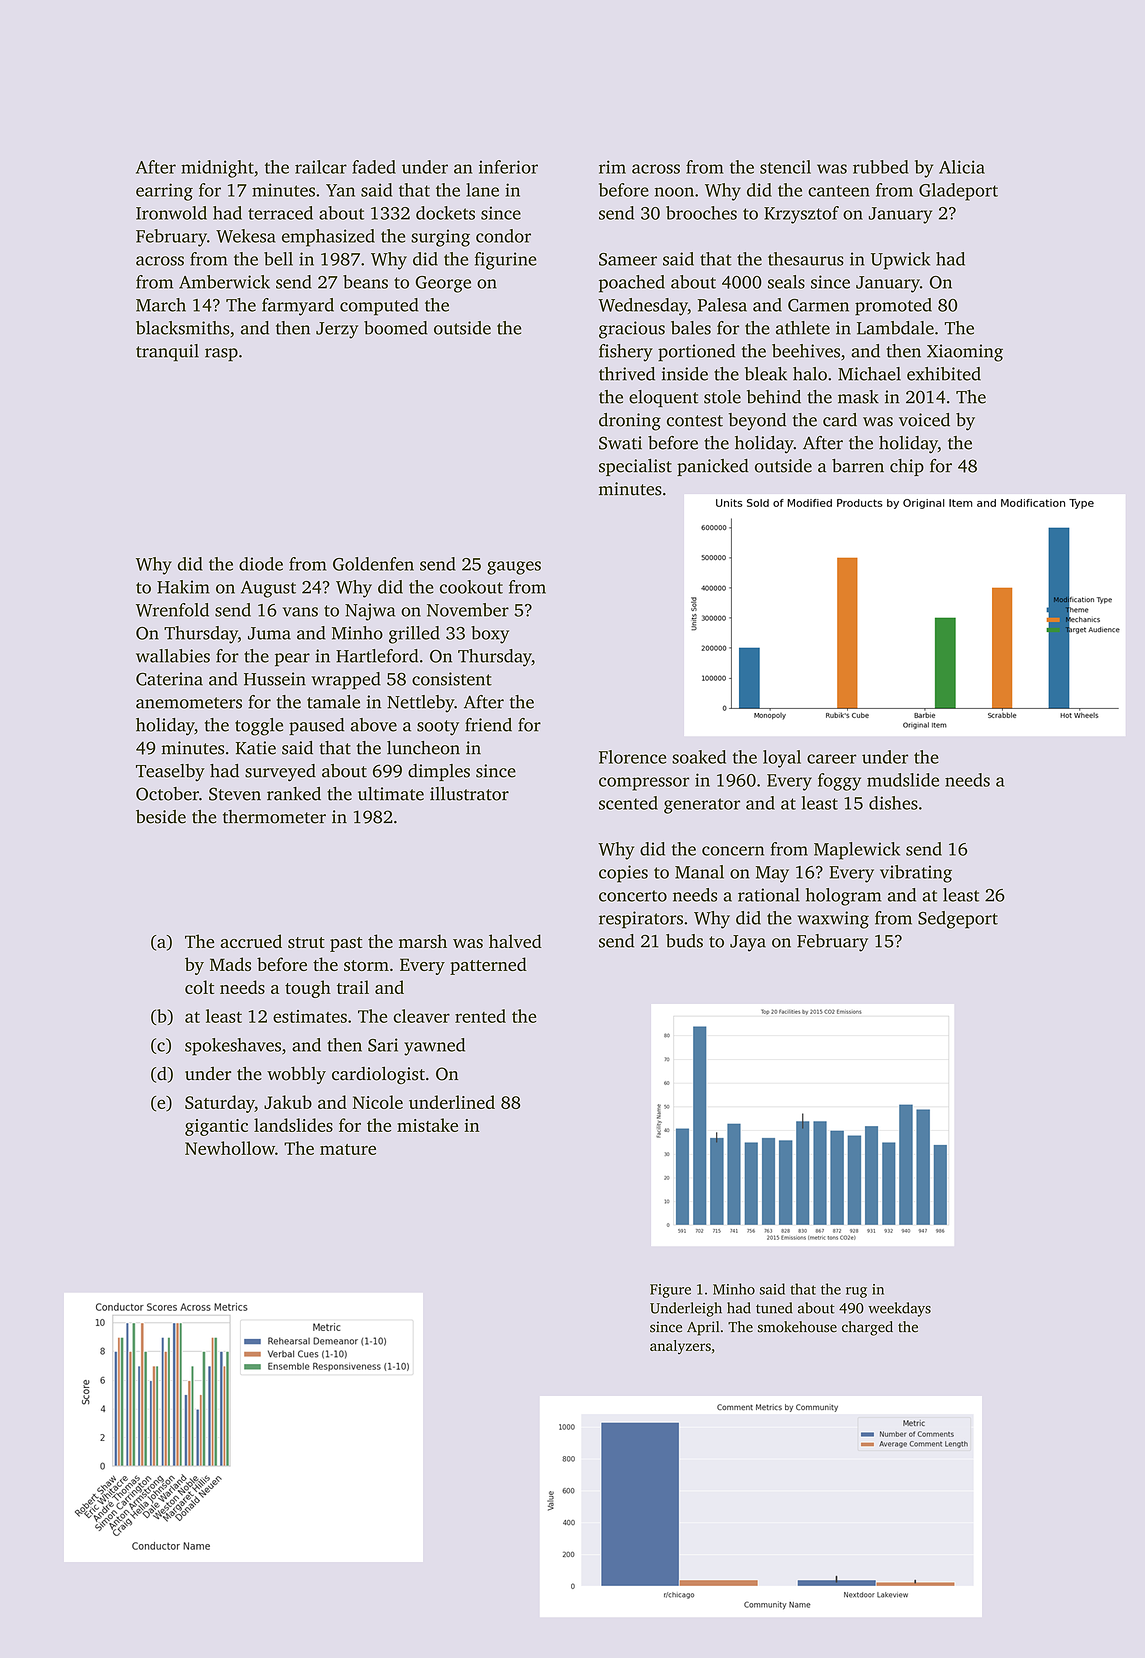  Describe the element at coordinates (713, 467) in the document. I see `panicked` at that location.
